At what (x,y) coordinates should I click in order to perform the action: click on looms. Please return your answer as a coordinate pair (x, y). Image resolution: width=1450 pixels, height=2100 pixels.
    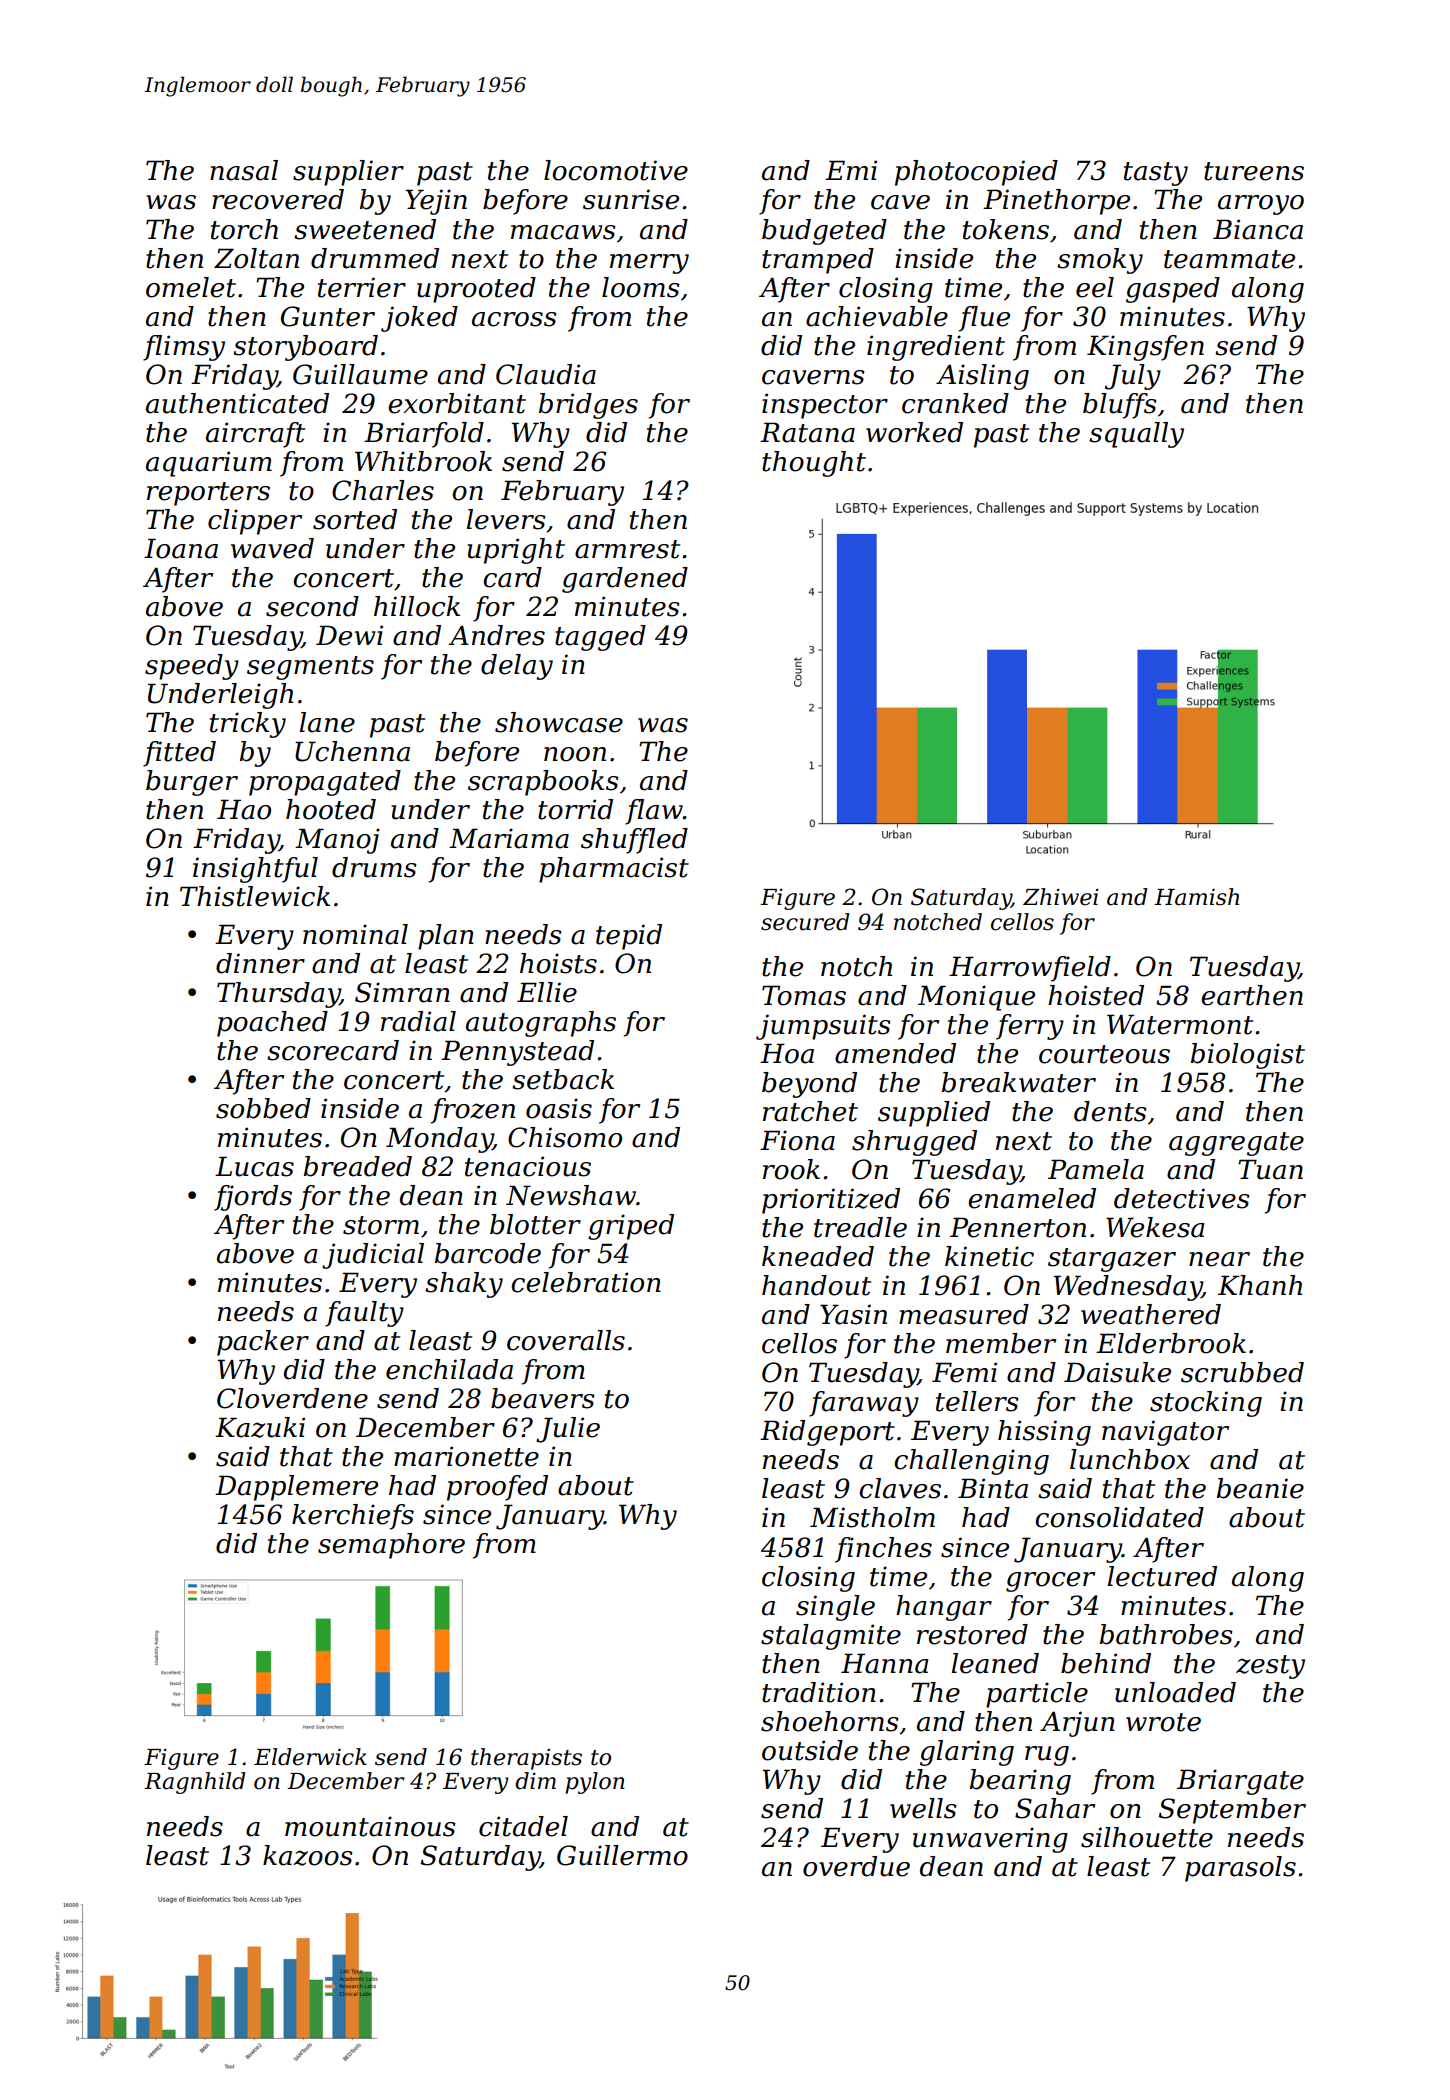
    Looking at the image, I should click on (641, 287).
